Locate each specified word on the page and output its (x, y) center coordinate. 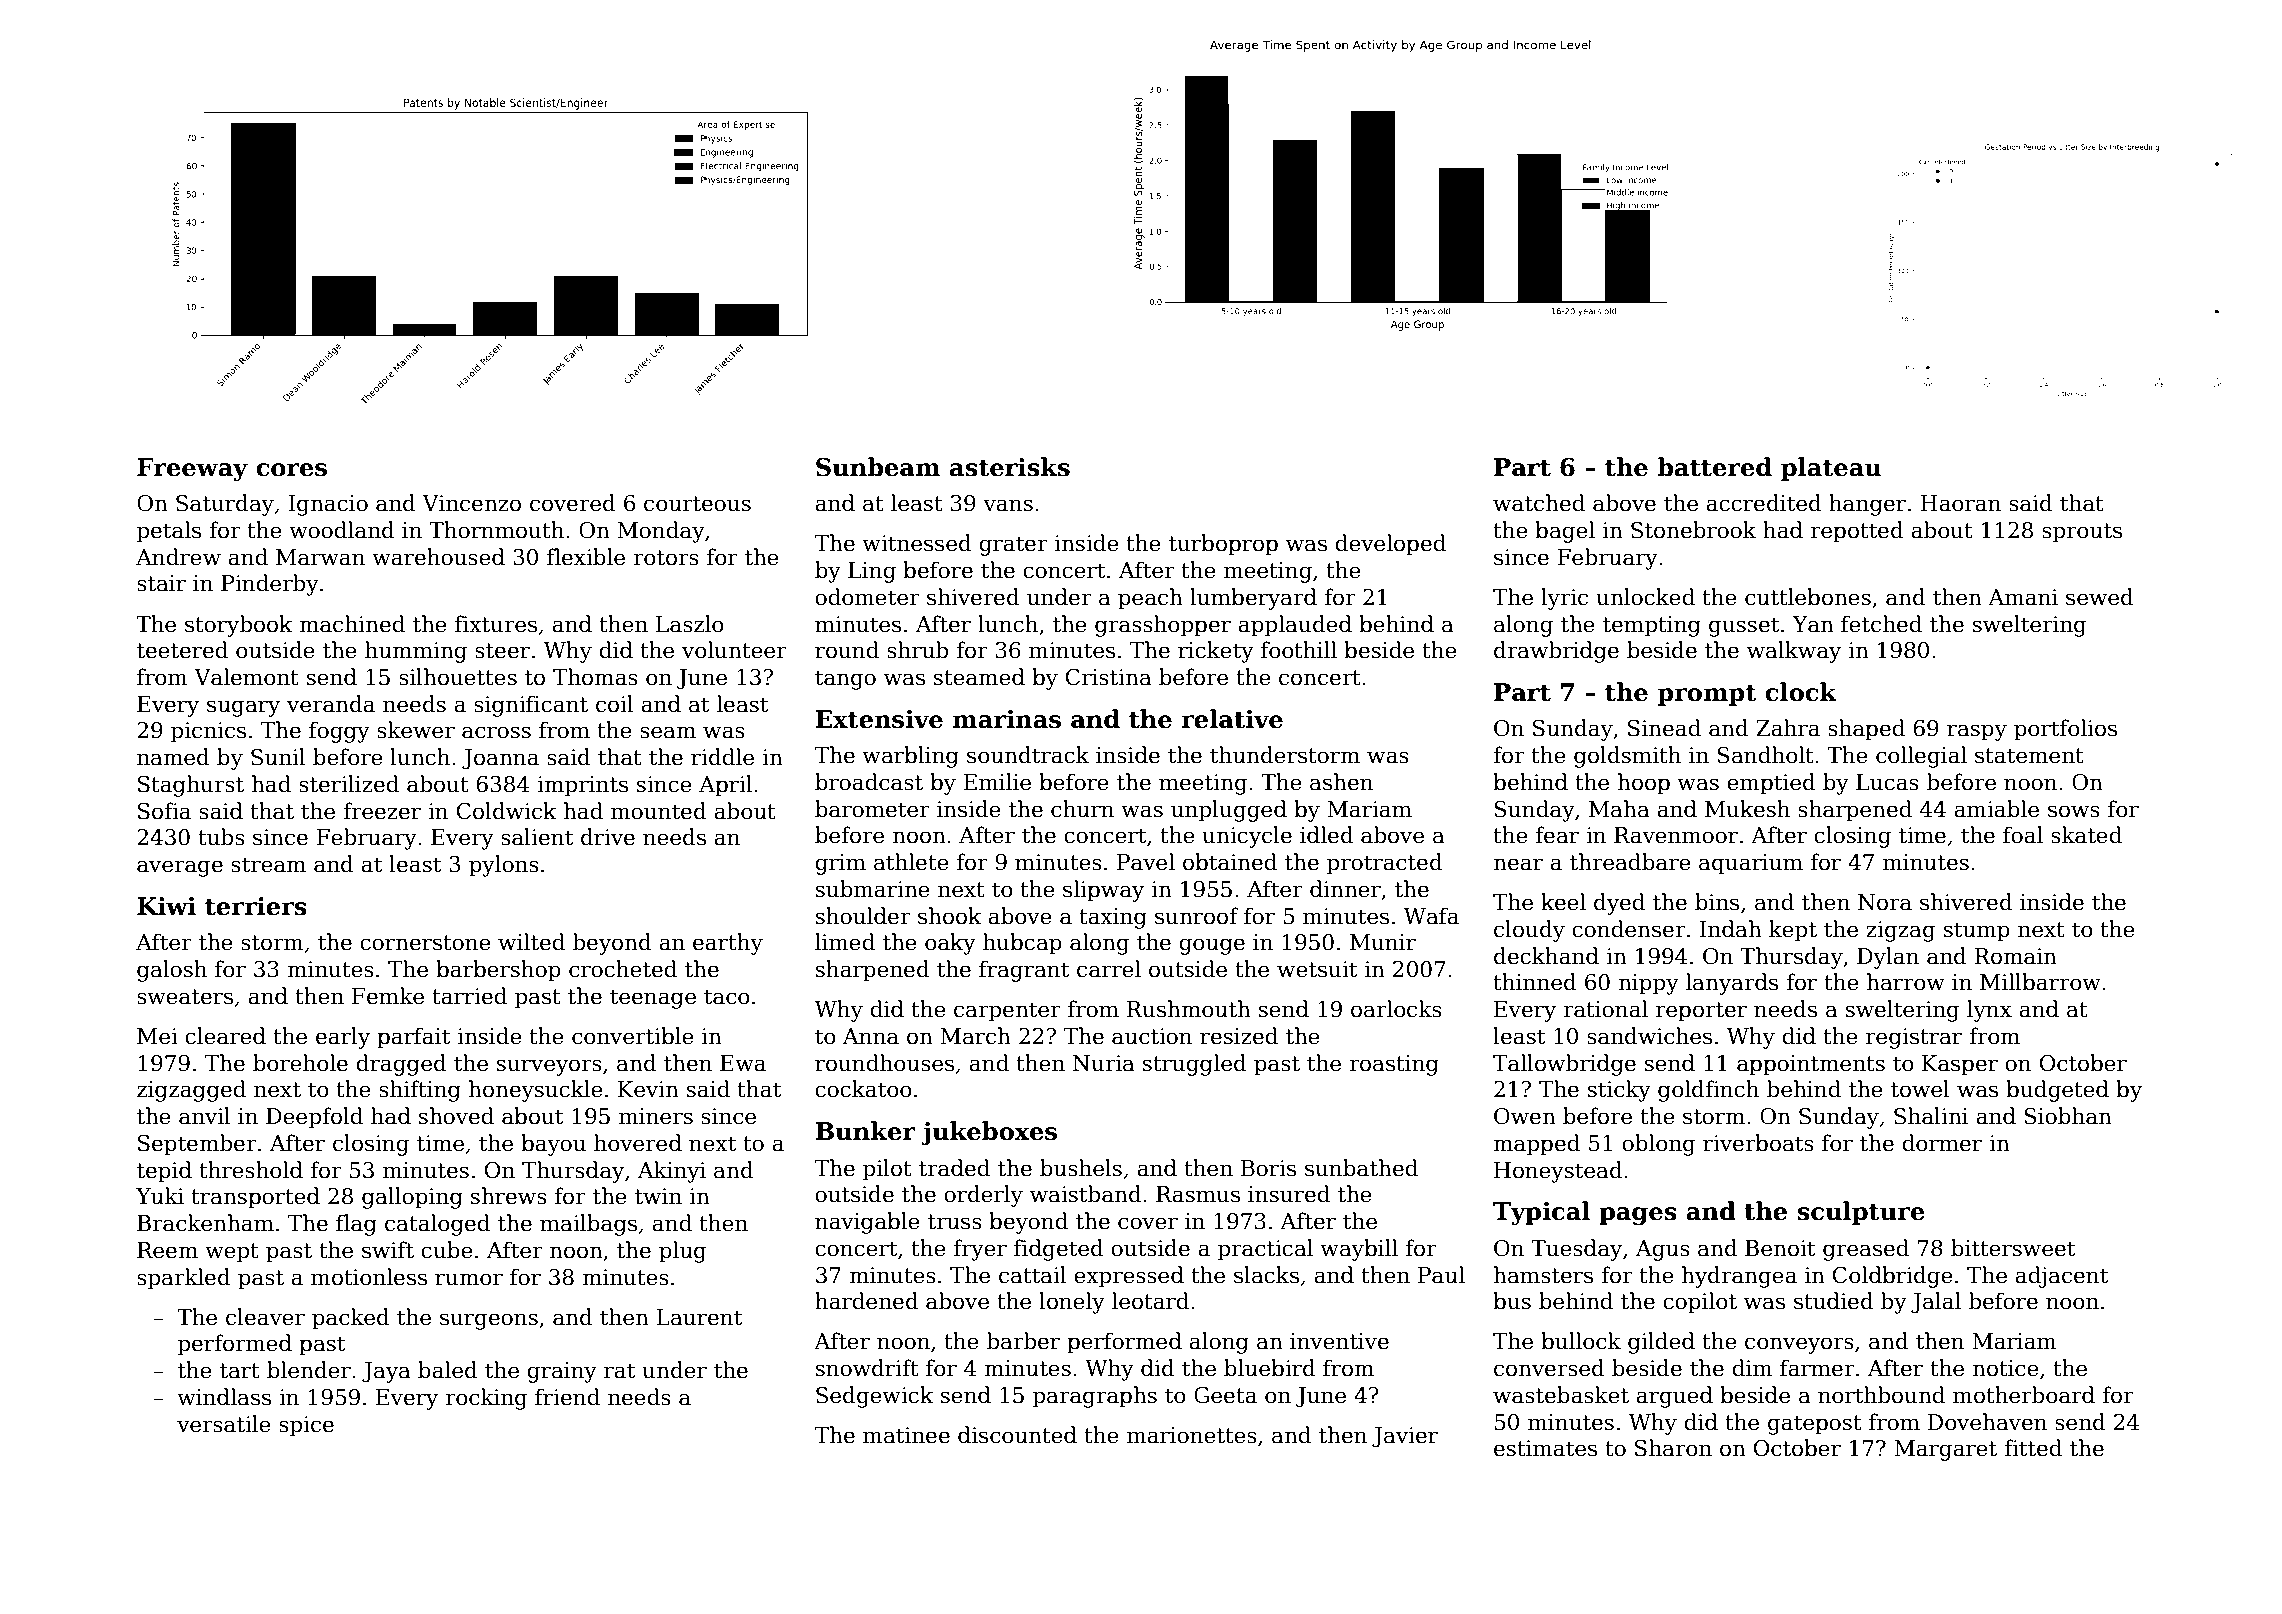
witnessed (917, 543)
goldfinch (1708, 1091)
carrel (1109, 969)
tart (240, 1371)
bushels (1081, 1168)
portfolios (2065, 730)
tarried (469, 996)
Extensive (879, 719)
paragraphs (1095, 1397)
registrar (1913, 1038)
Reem (167, 1250)
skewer (416, 730)
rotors (666, 558)
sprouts (2082, 533)
